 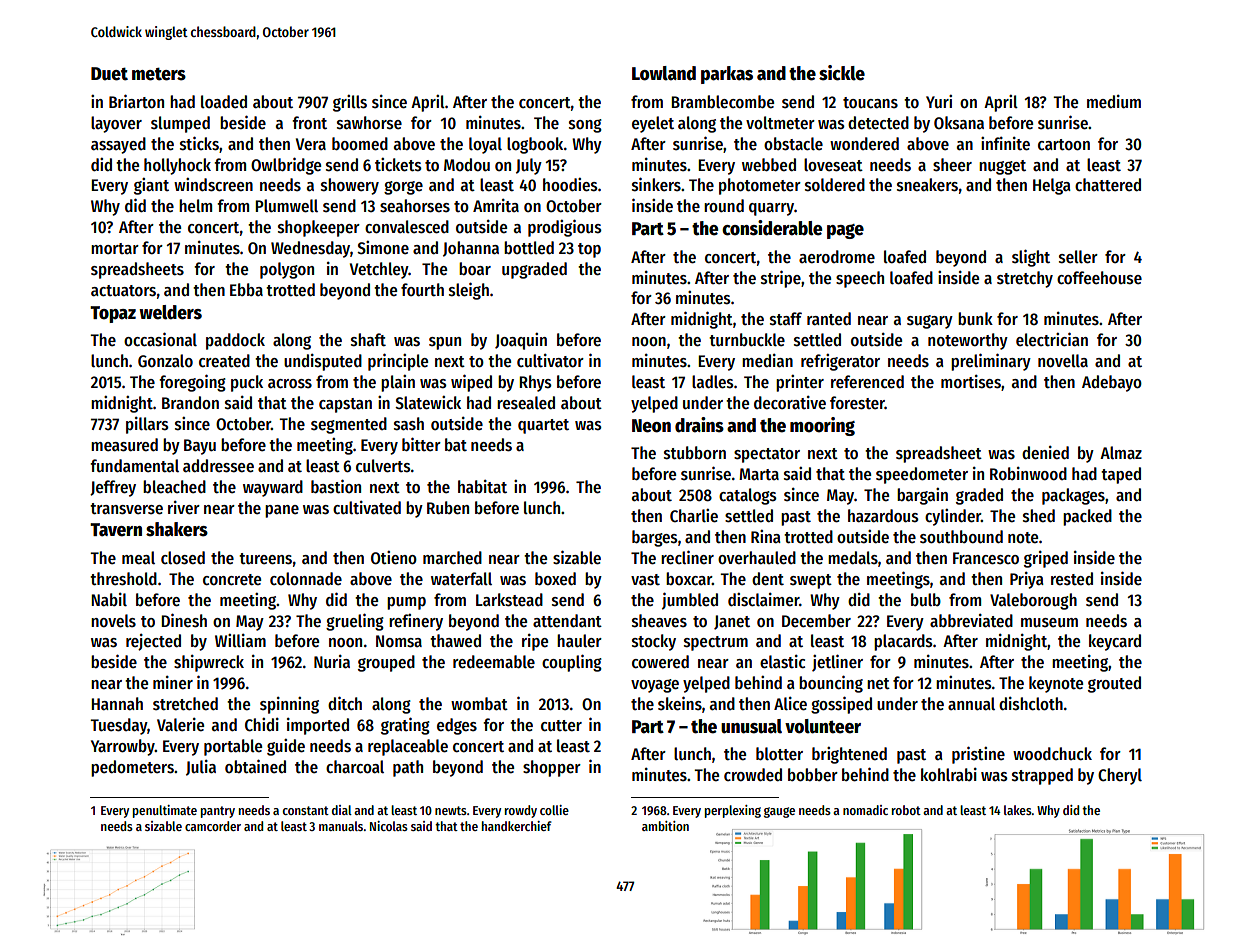 I want to click on denied, so click(x=1045, y=453).
